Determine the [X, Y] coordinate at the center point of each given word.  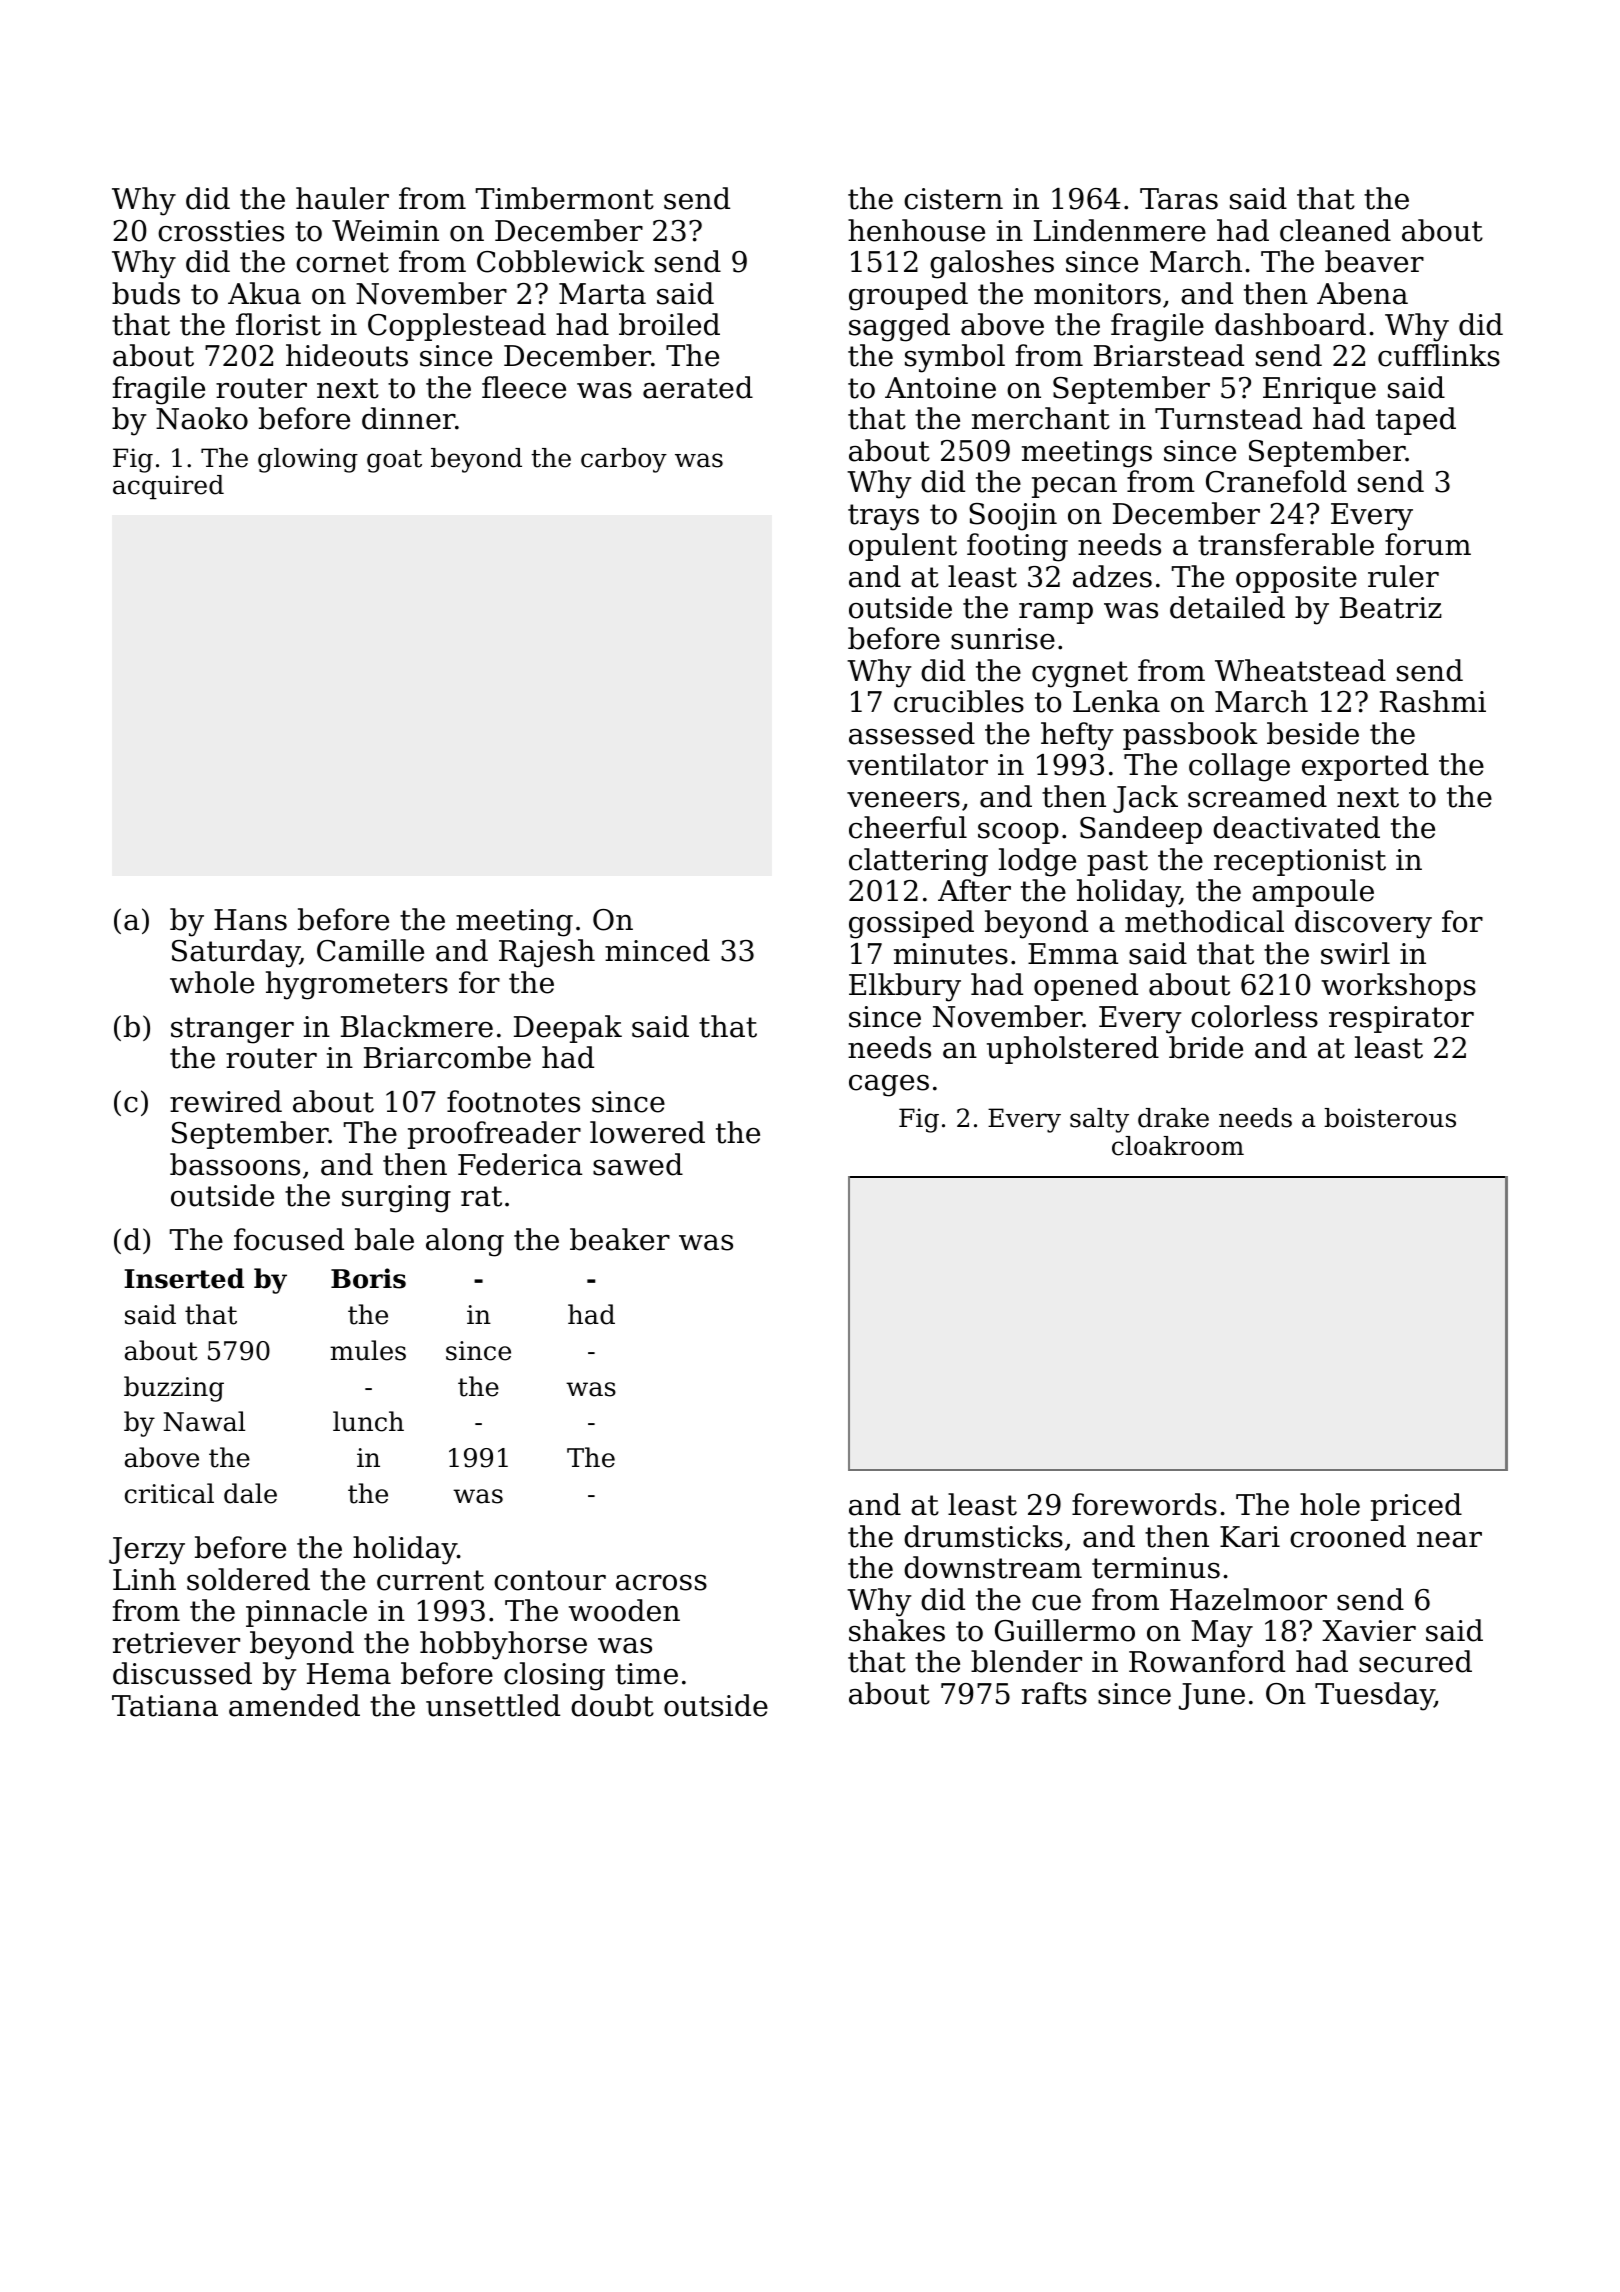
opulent [903, 547]
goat [394, 461]
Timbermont [565, 198]
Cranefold [1276, 481]
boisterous [1390, 1118]
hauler [342, 198]
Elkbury [905, 987]
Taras [1179, 199]
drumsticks [983, 1536]
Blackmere [417, 1026]
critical [169, 1493]
